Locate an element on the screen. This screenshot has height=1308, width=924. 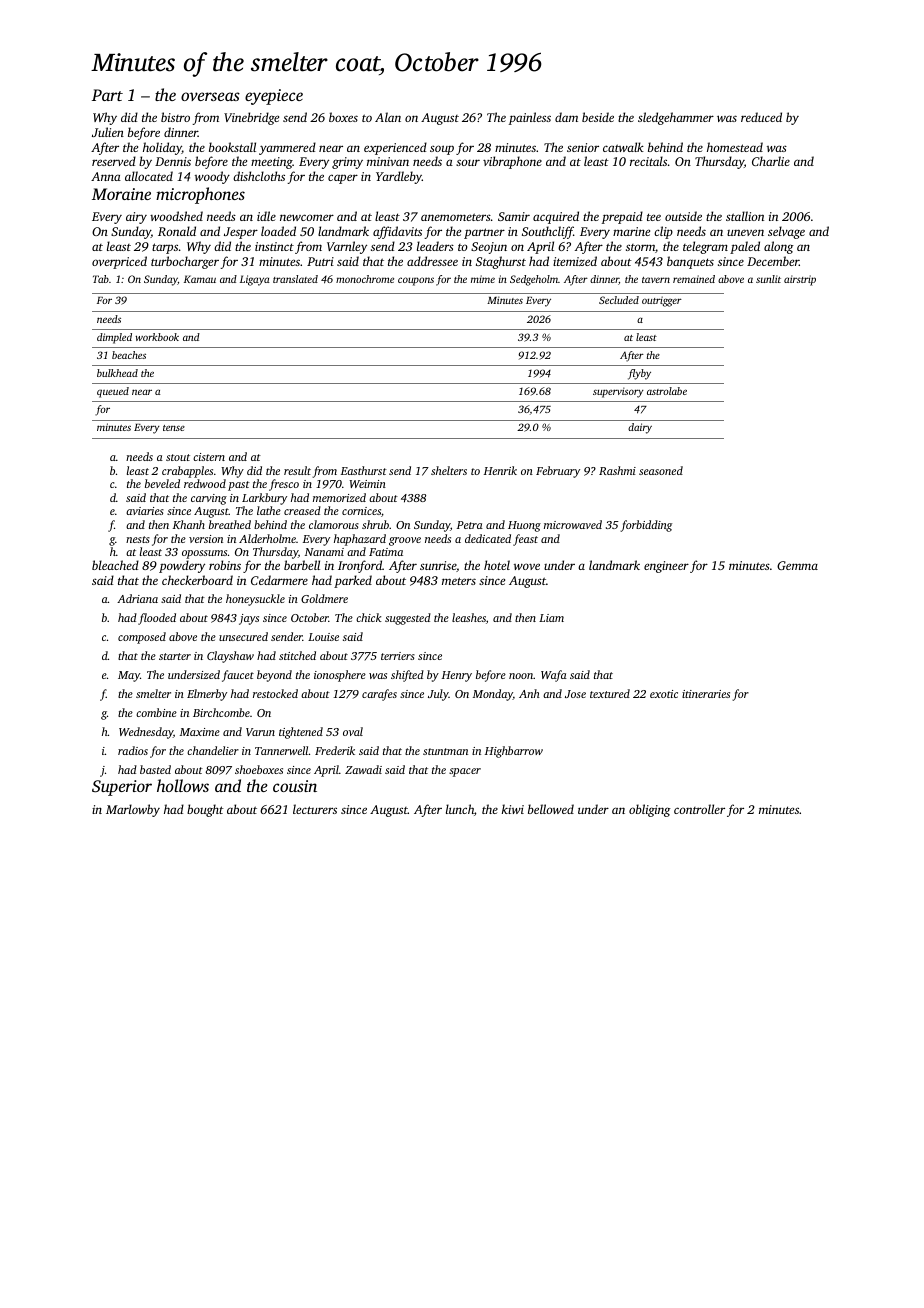
overseas is located at coordinates (210, 96).
